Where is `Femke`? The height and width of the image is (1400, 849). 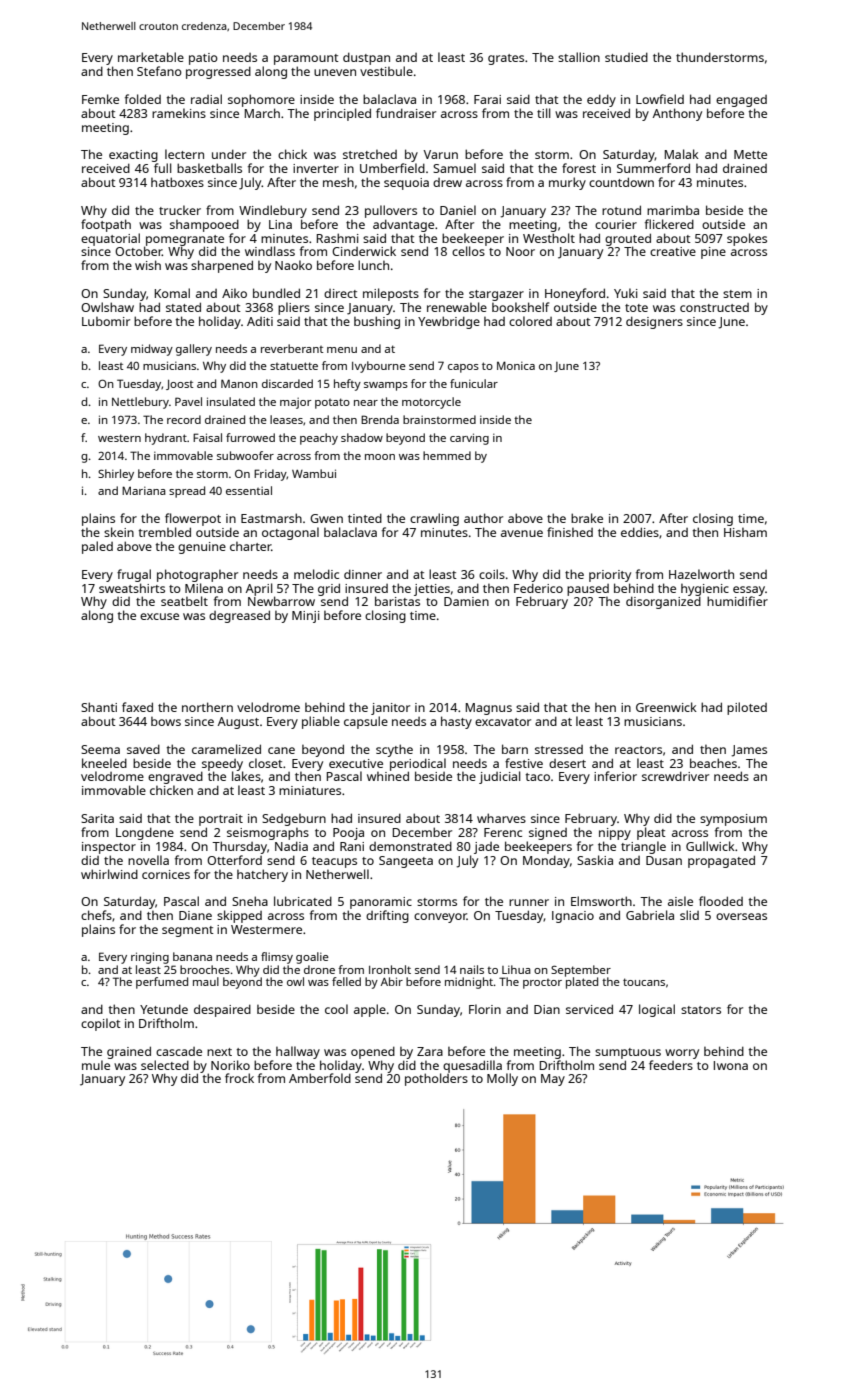 Femke is located at coordinates (100, 99).
